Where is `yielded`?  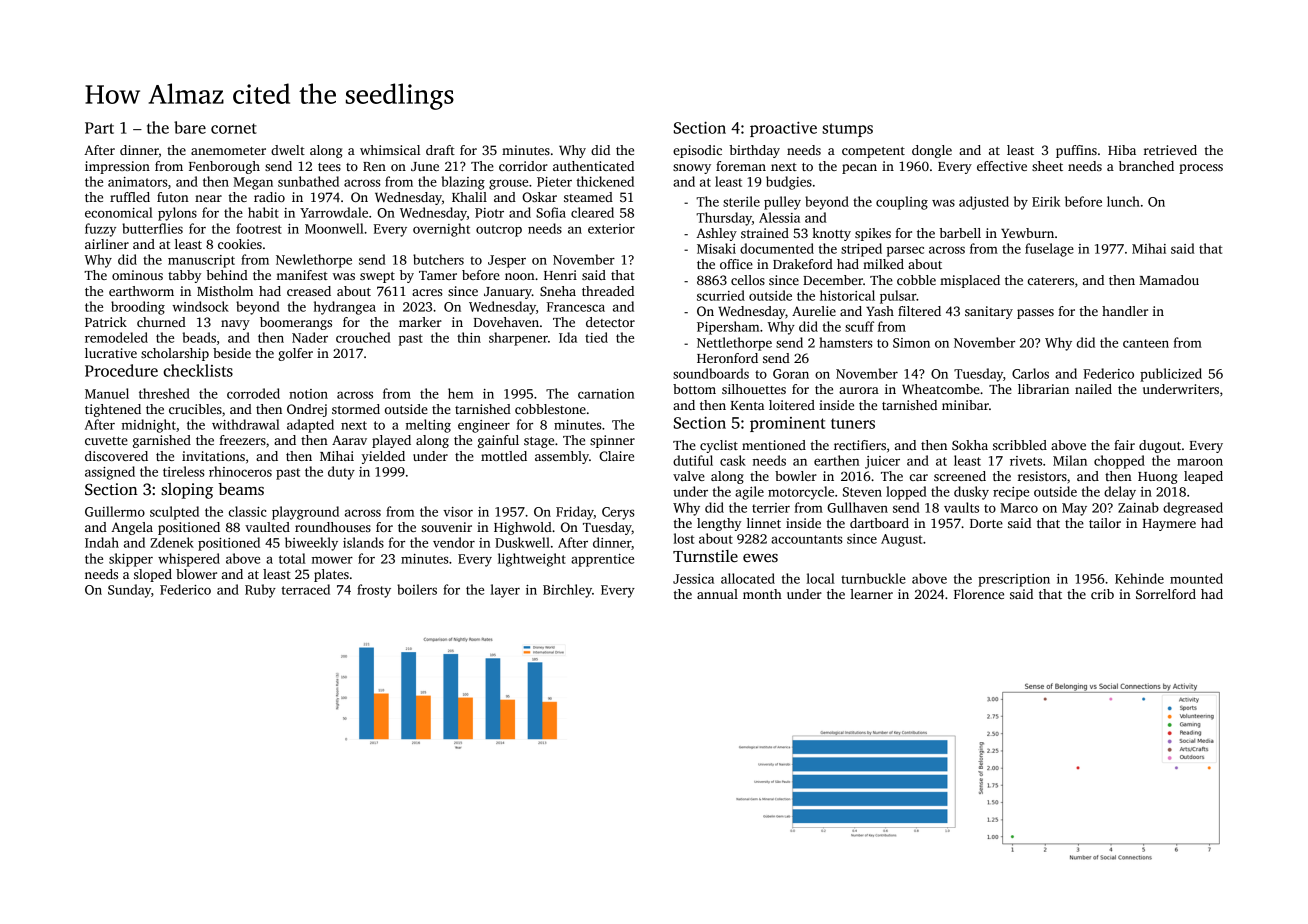 yielded is located at coordinates (383, 457).
